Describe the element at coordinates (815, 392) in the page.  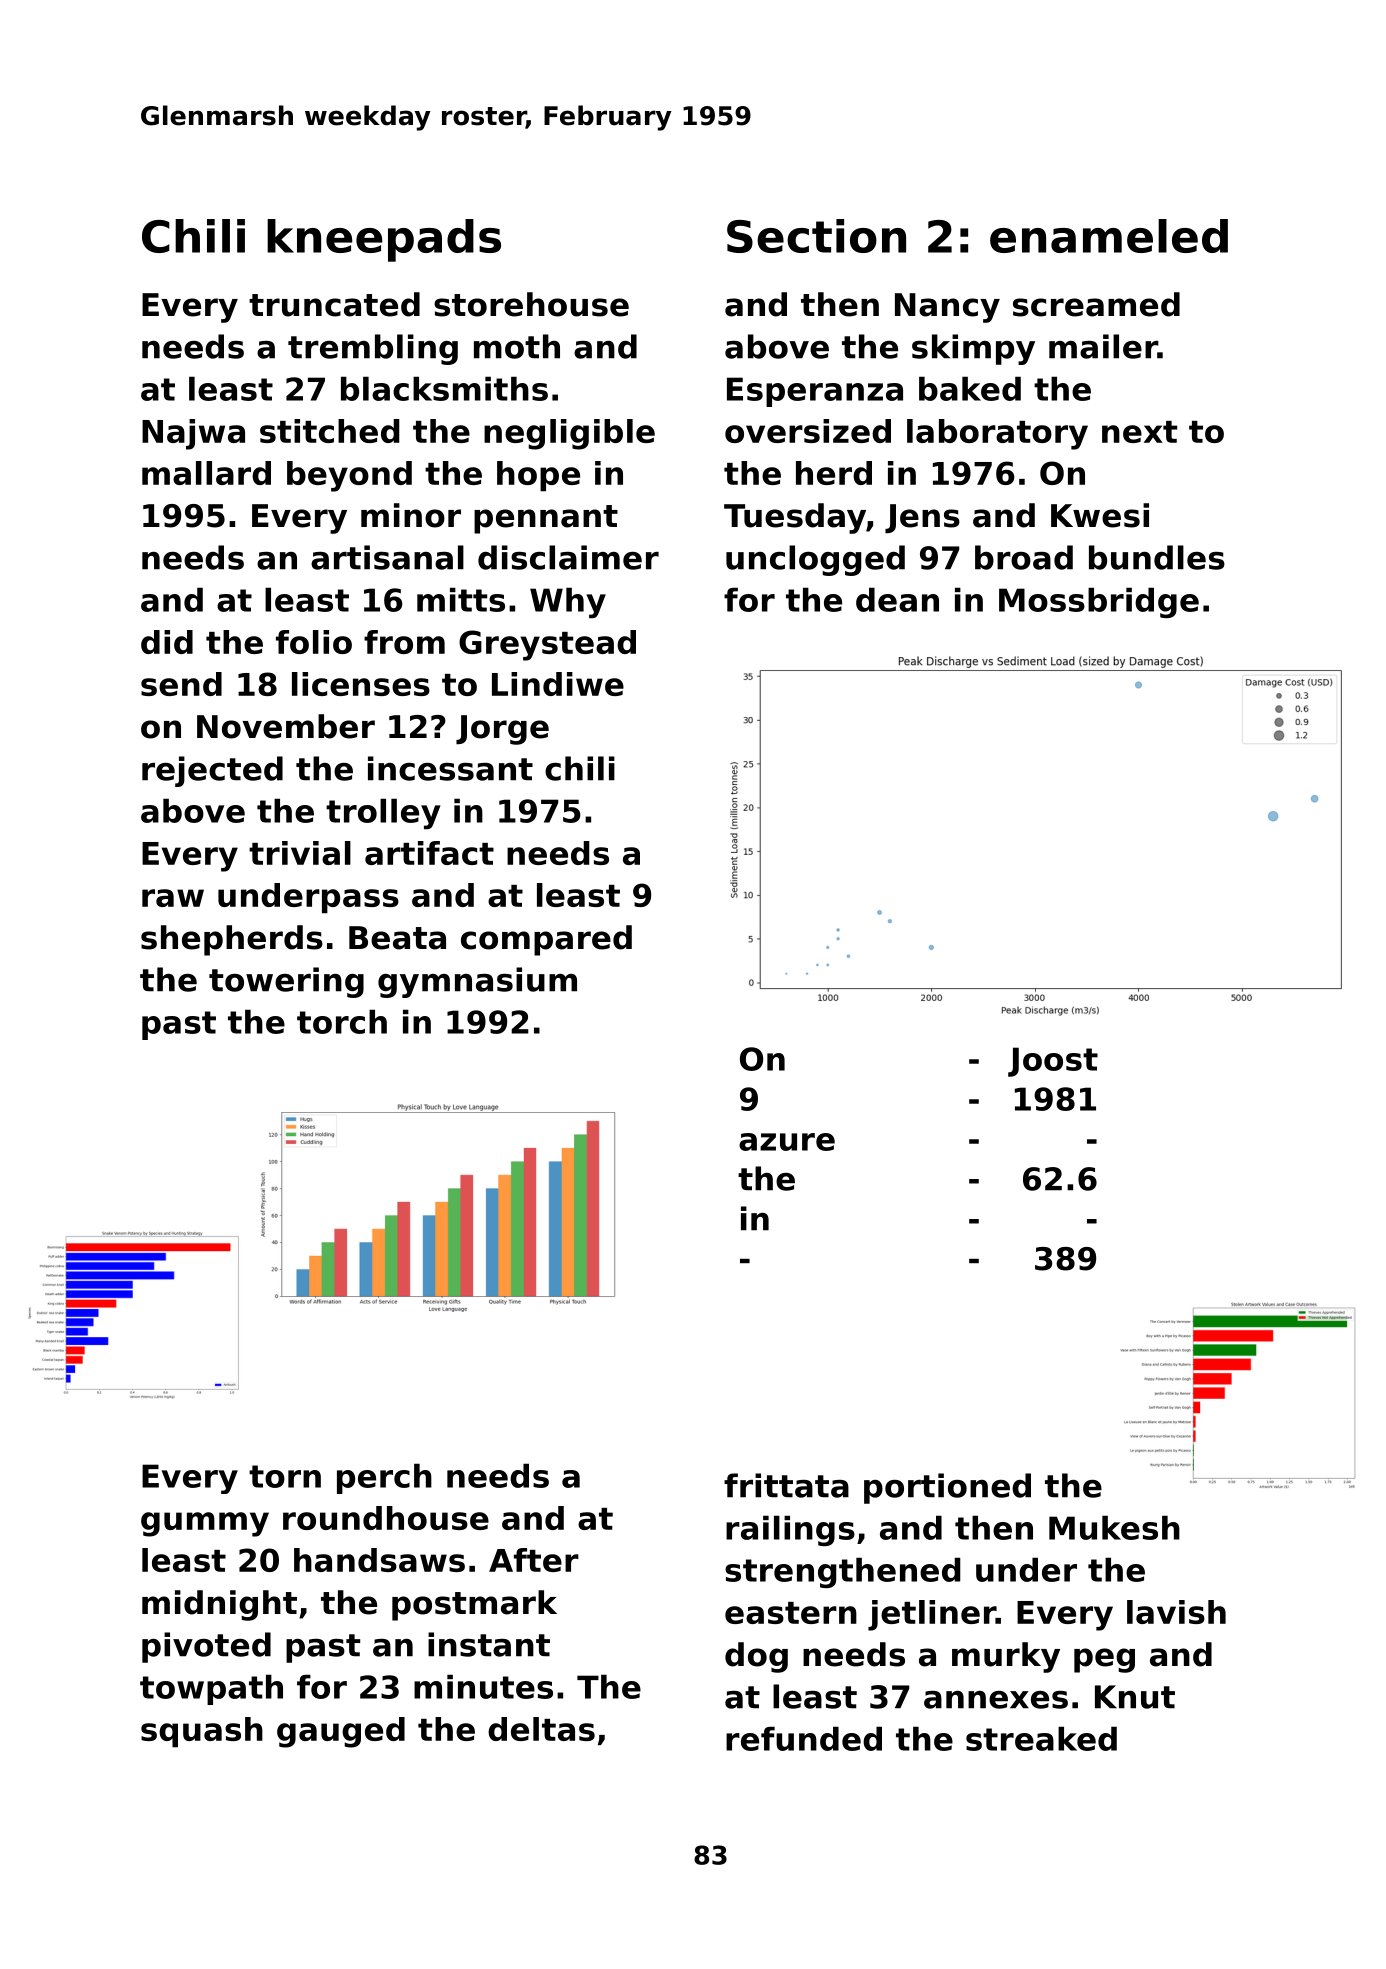
I see `Esperanza` at that location.
